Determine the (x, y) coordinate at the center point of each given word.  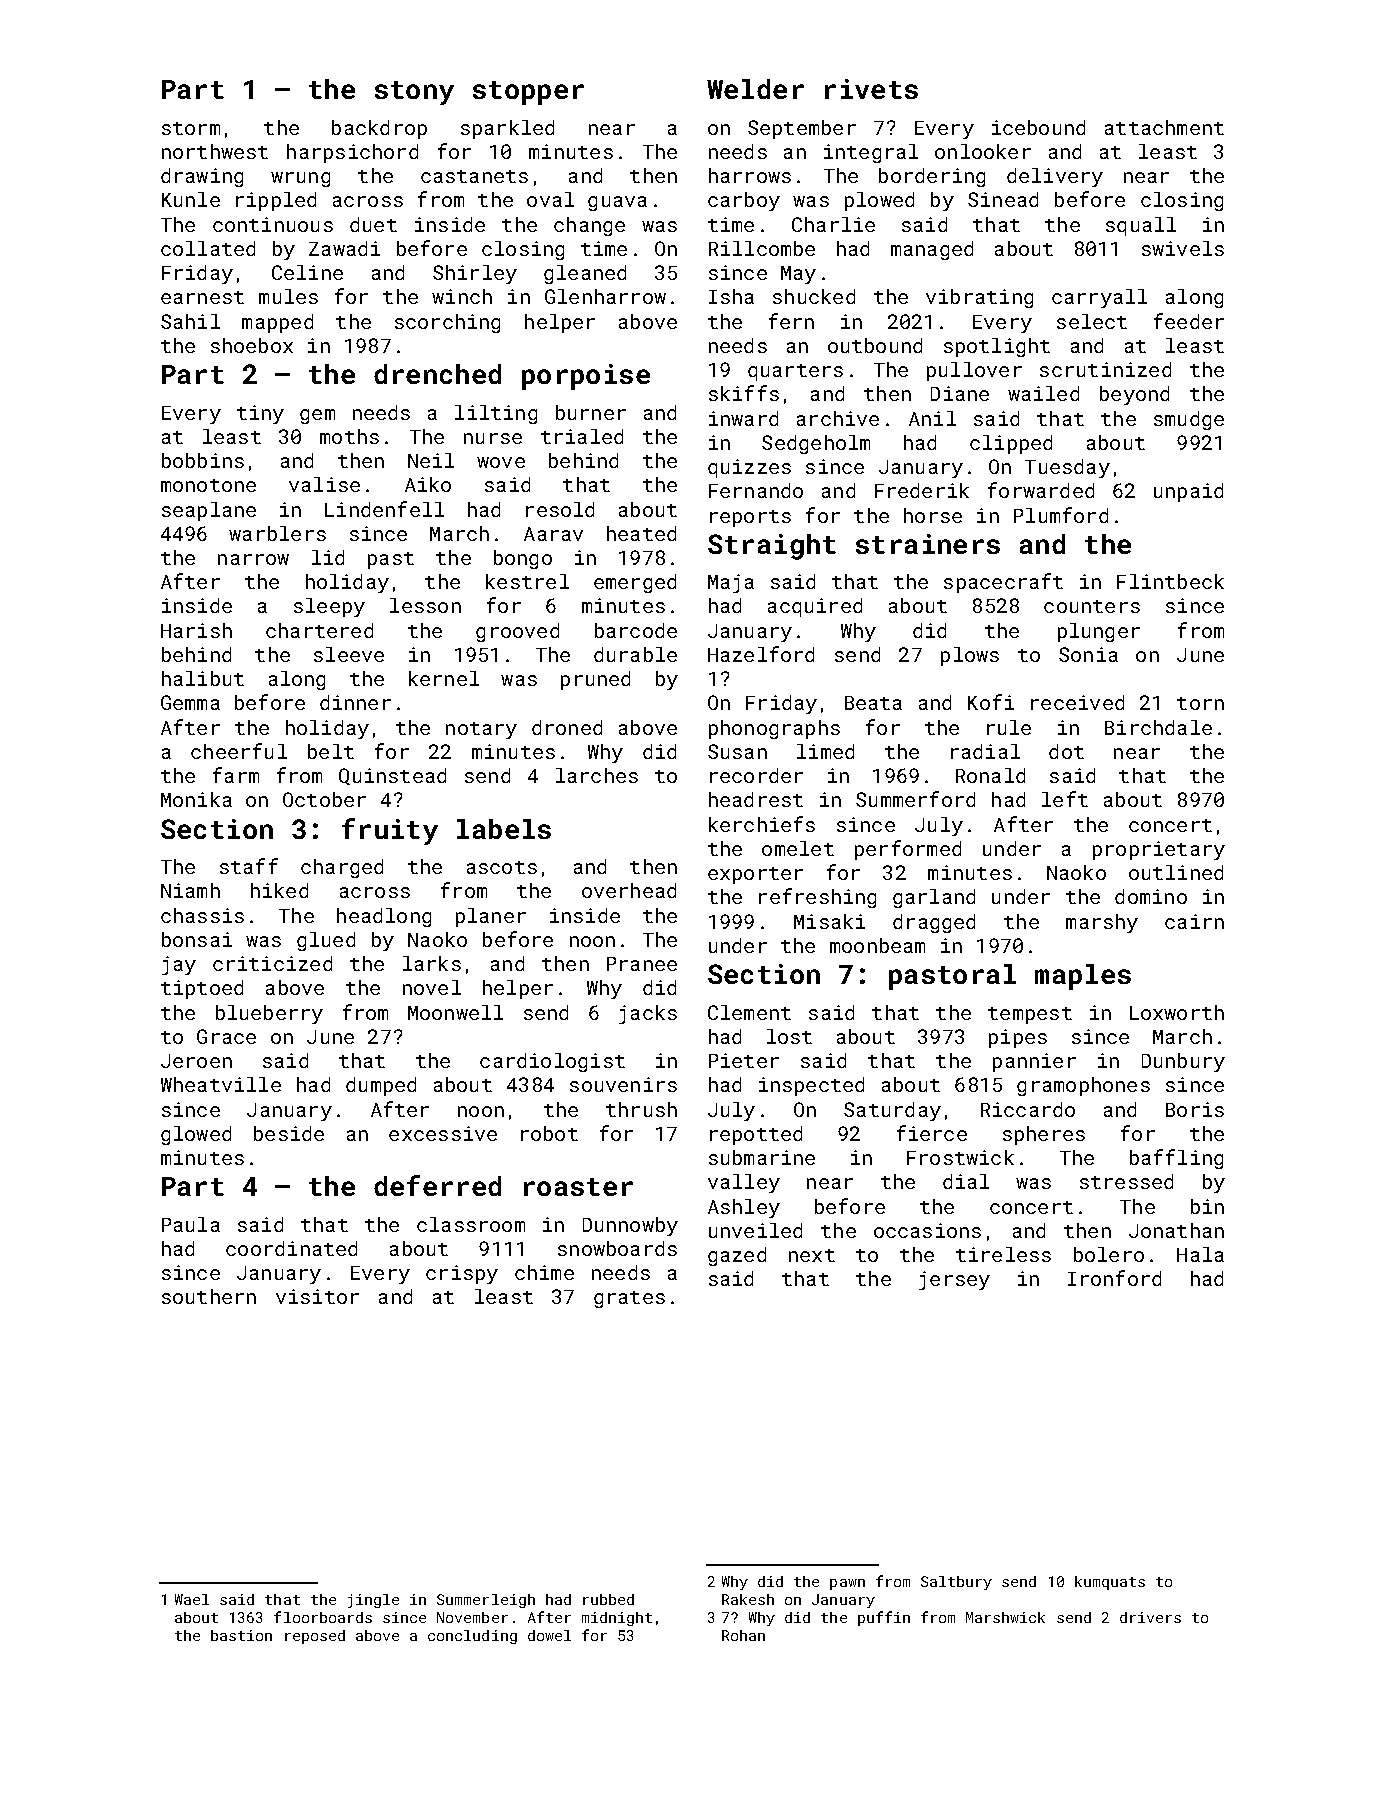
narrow (253, 559)
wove (501, 462)
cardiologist (552, 1062)
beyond (1134, 395)
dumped (381, 1086)
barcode (636, 630)
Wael (192, 1599)
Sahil (190, 321)
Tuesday (1067, 468)
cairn (1194, 921)
